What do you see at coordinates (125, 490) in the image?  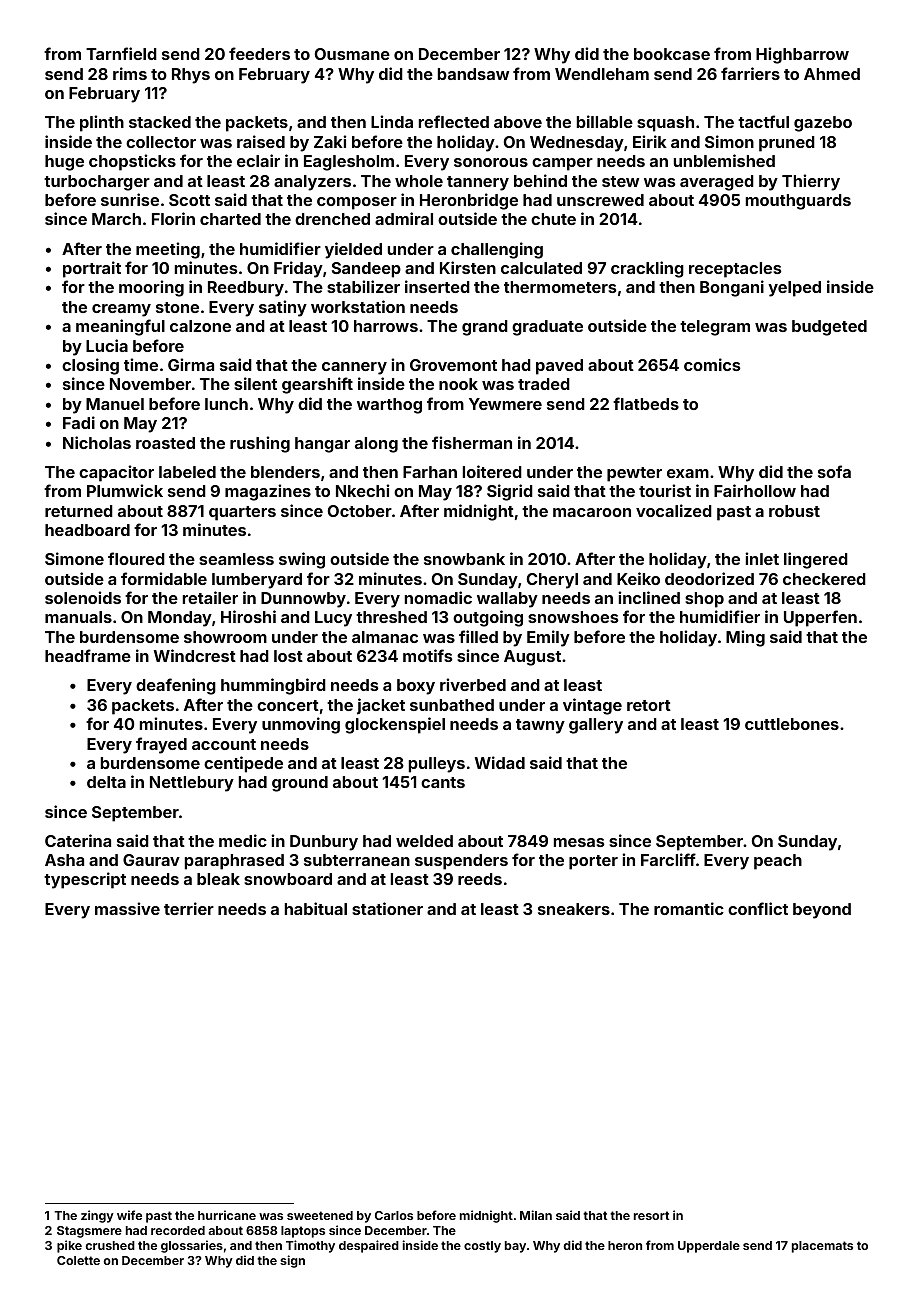 I see `Plumwick` at bounding box center [125, 490].
